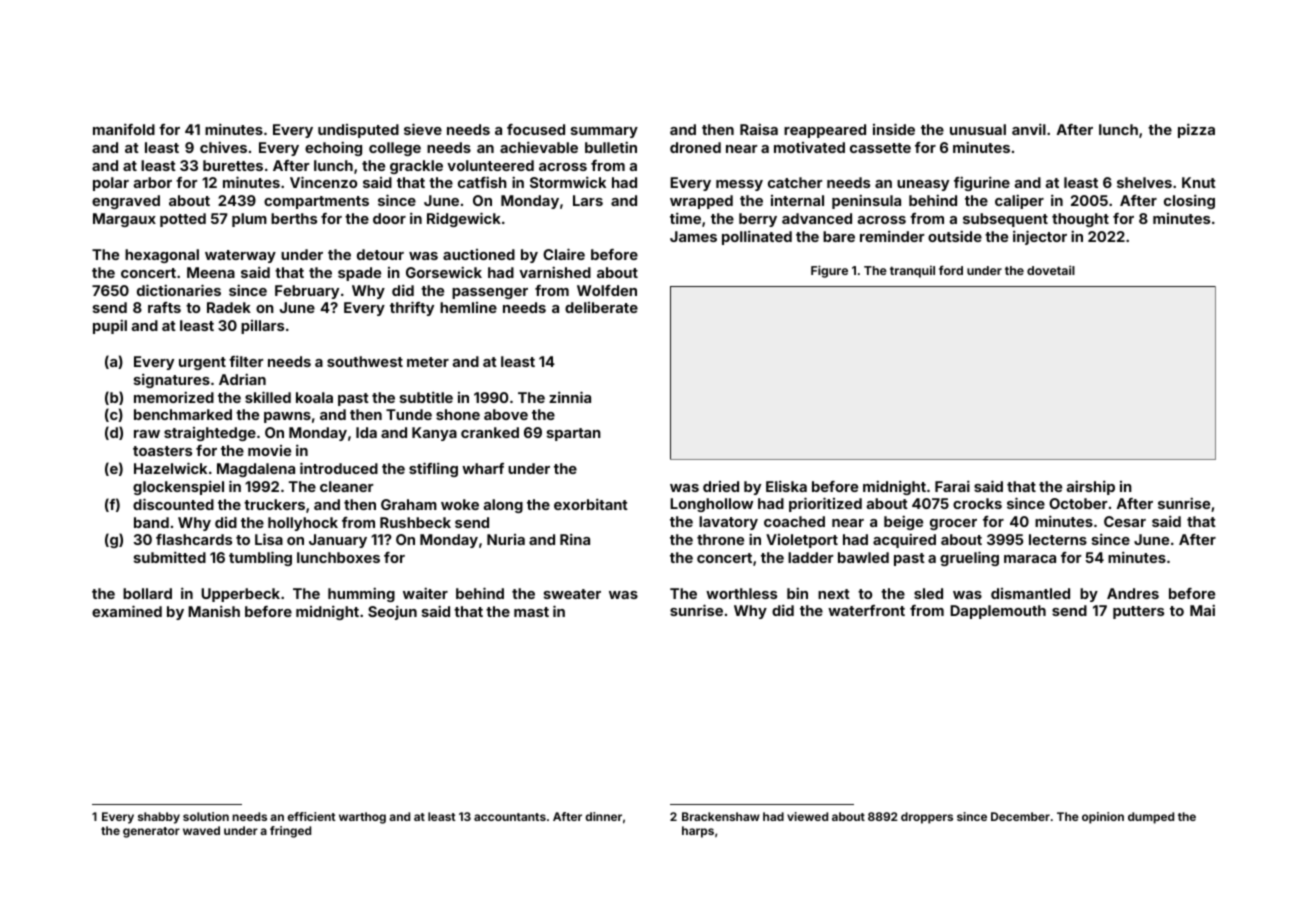 The width and height of the image is (1308, 924). I want to click on putters, so click(1138, 612).
